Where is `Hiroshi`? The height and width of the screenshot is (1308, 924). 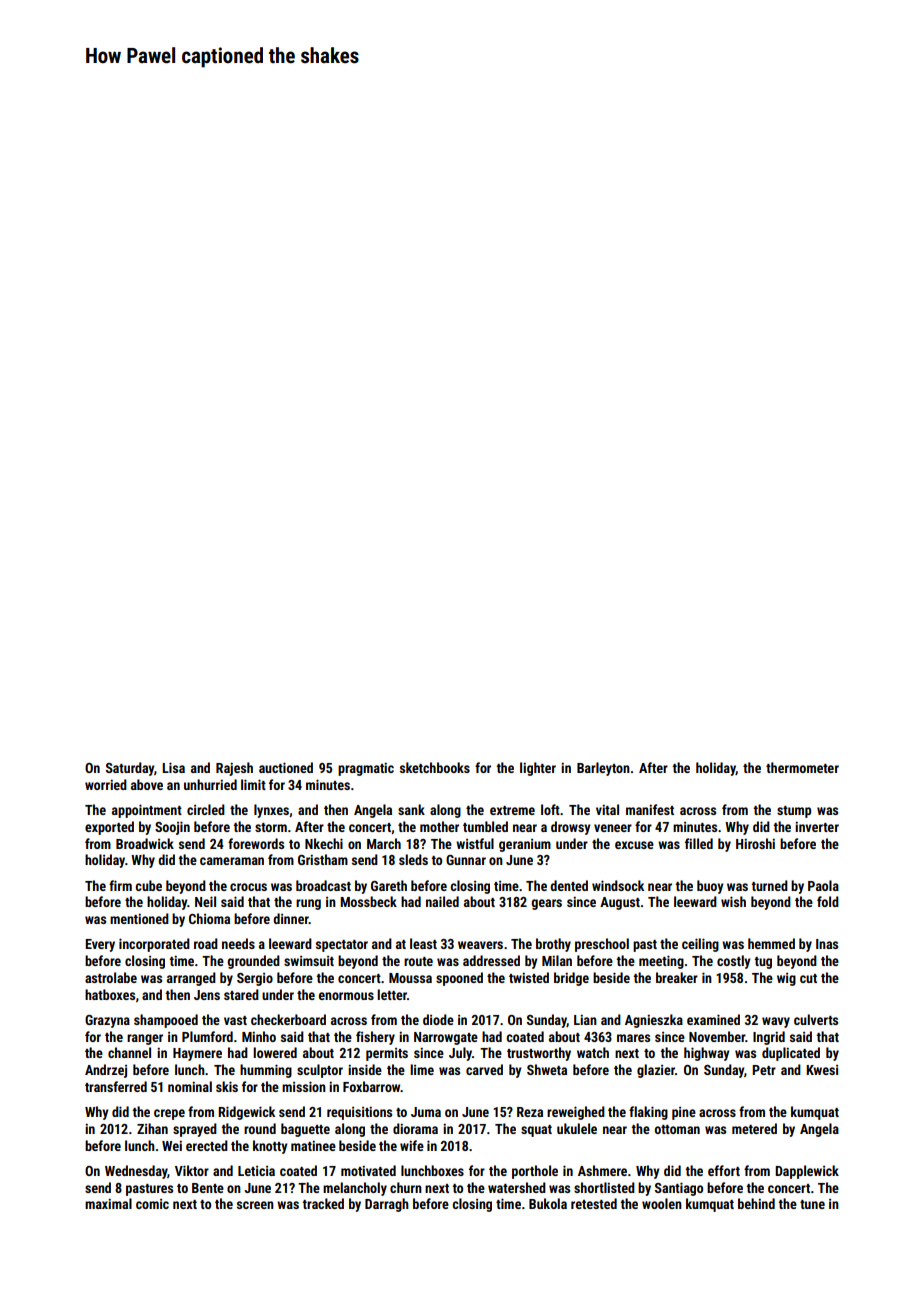
Hiroshi is located at coordinates (755, 843).
